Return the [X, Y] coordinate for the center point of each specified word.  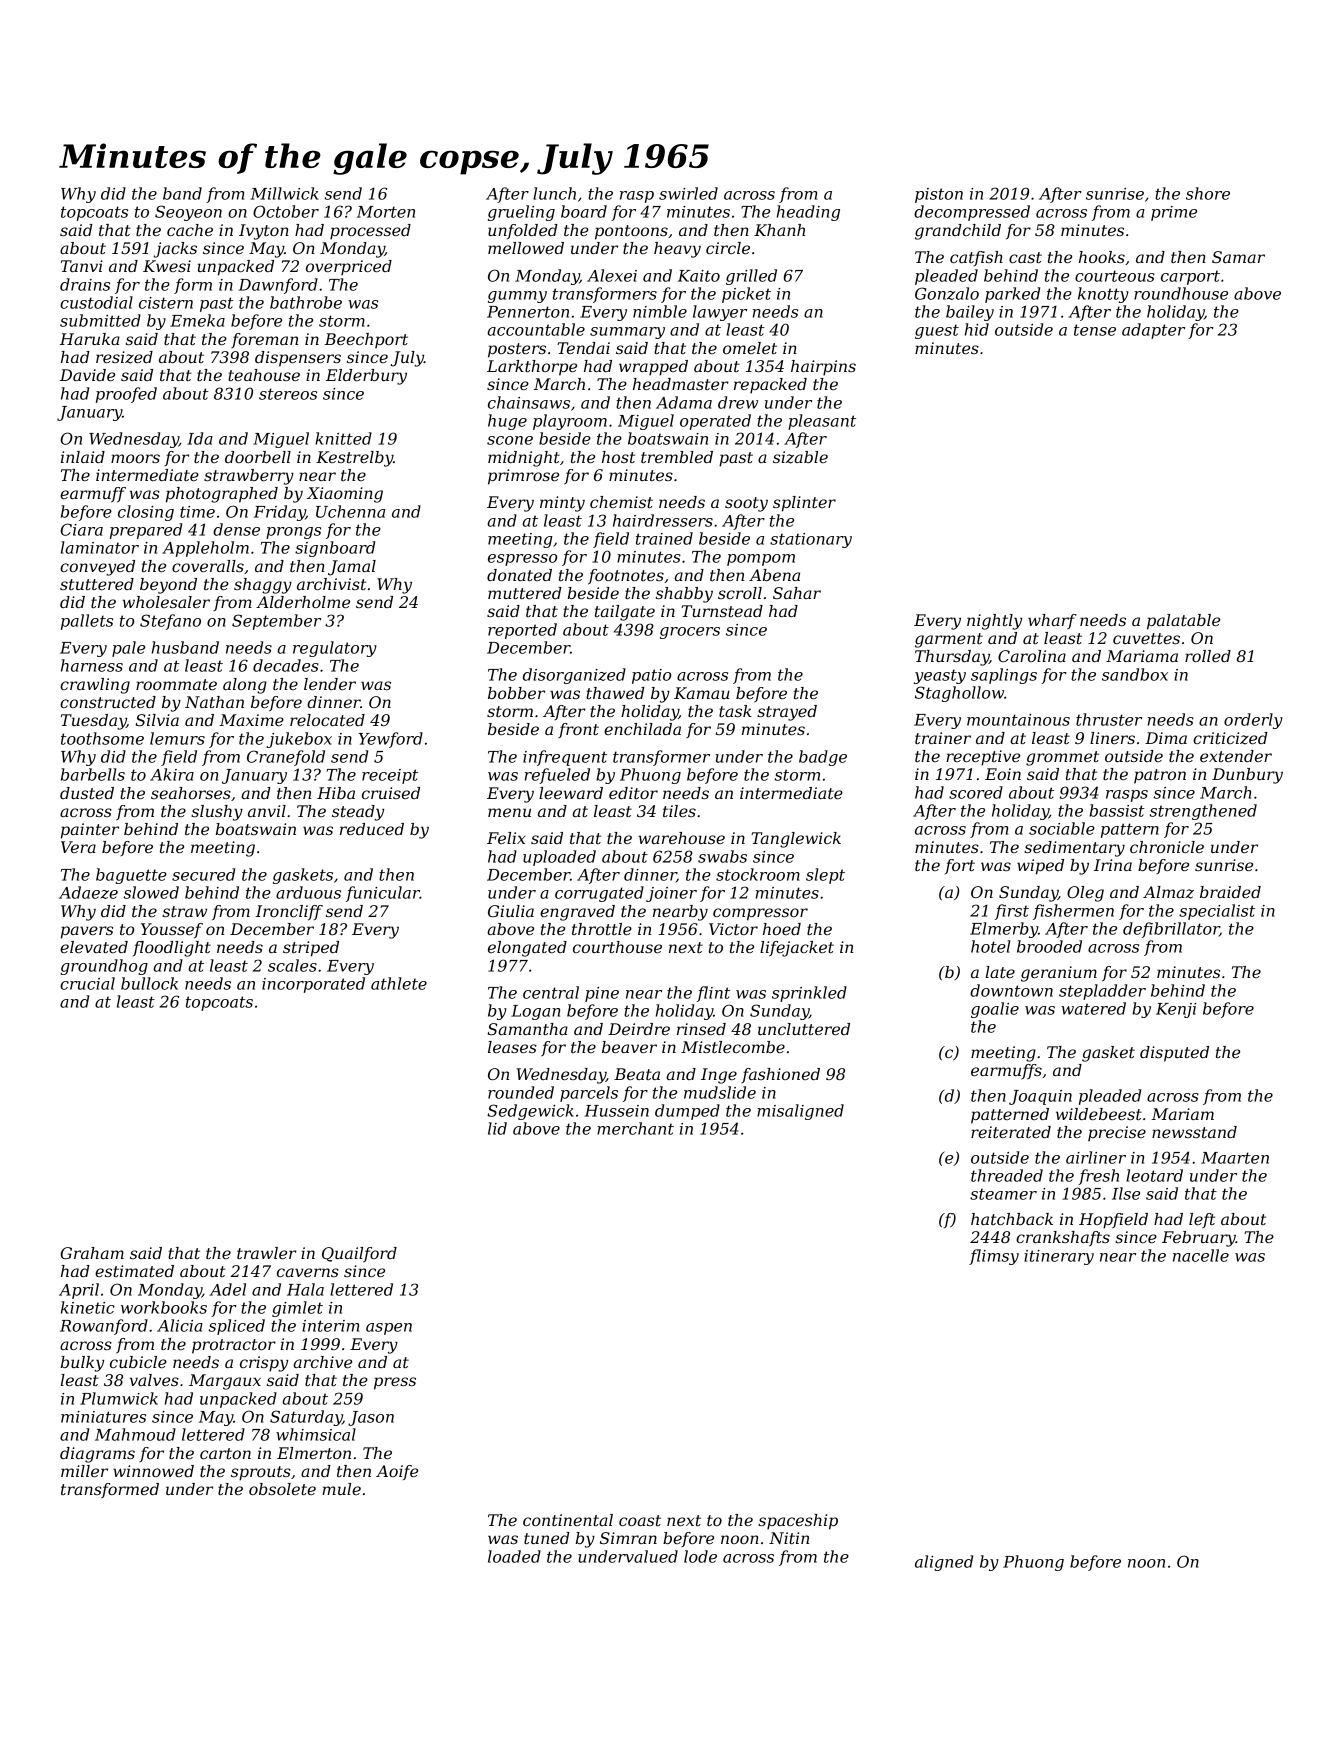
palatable [1183, 622]
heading [808, 213]
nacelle [1201, 1255]
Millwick [284, 193]
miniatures [103, 1417]
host [618, 457]
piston [939, 195]
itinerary [1059, 1257]
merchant [635, 1128]
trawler [267, 1253]
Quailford [359, 1255]
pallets [87, 622]
